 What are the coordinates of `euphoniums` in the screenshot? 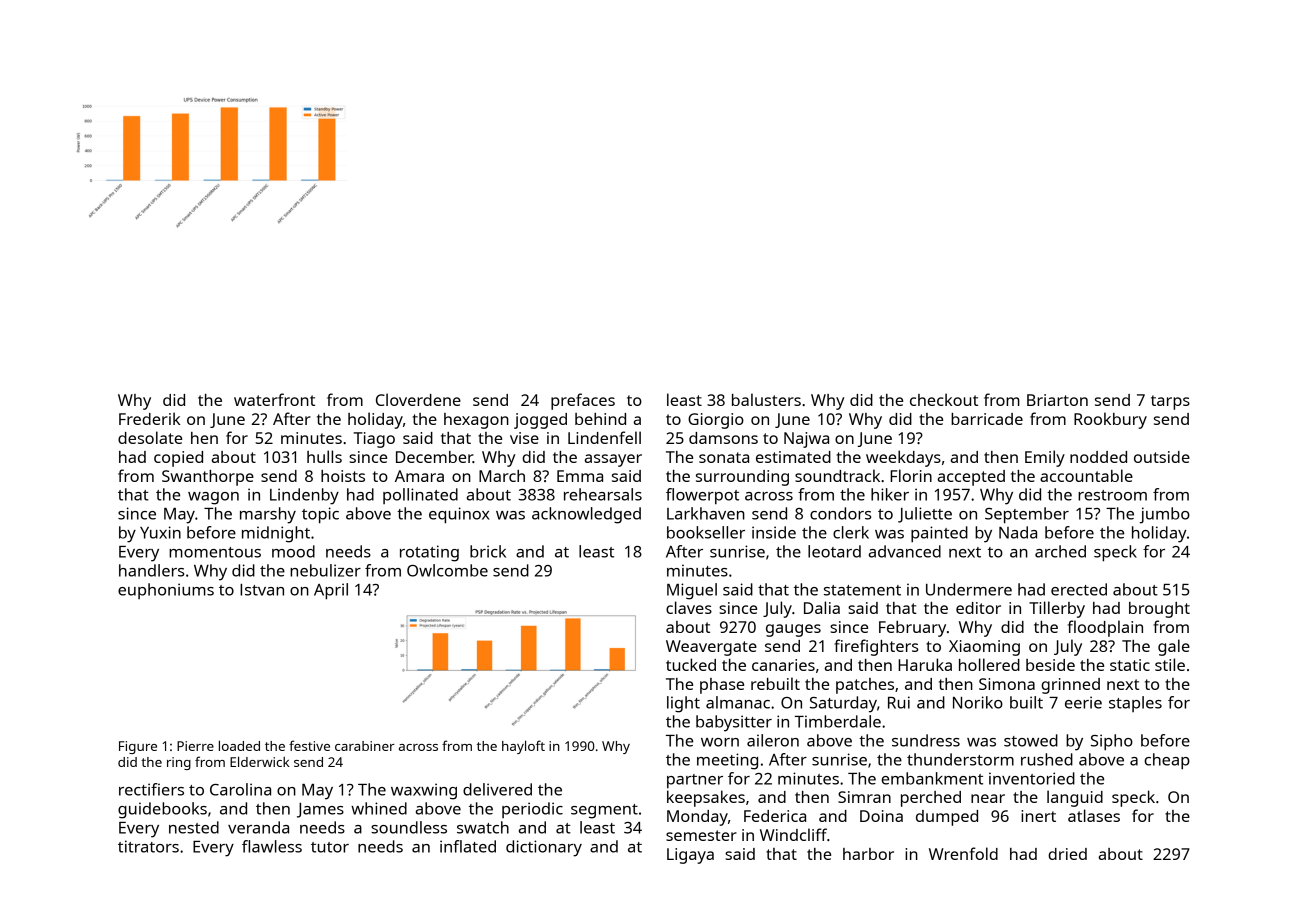 It's located at (166, 591).
